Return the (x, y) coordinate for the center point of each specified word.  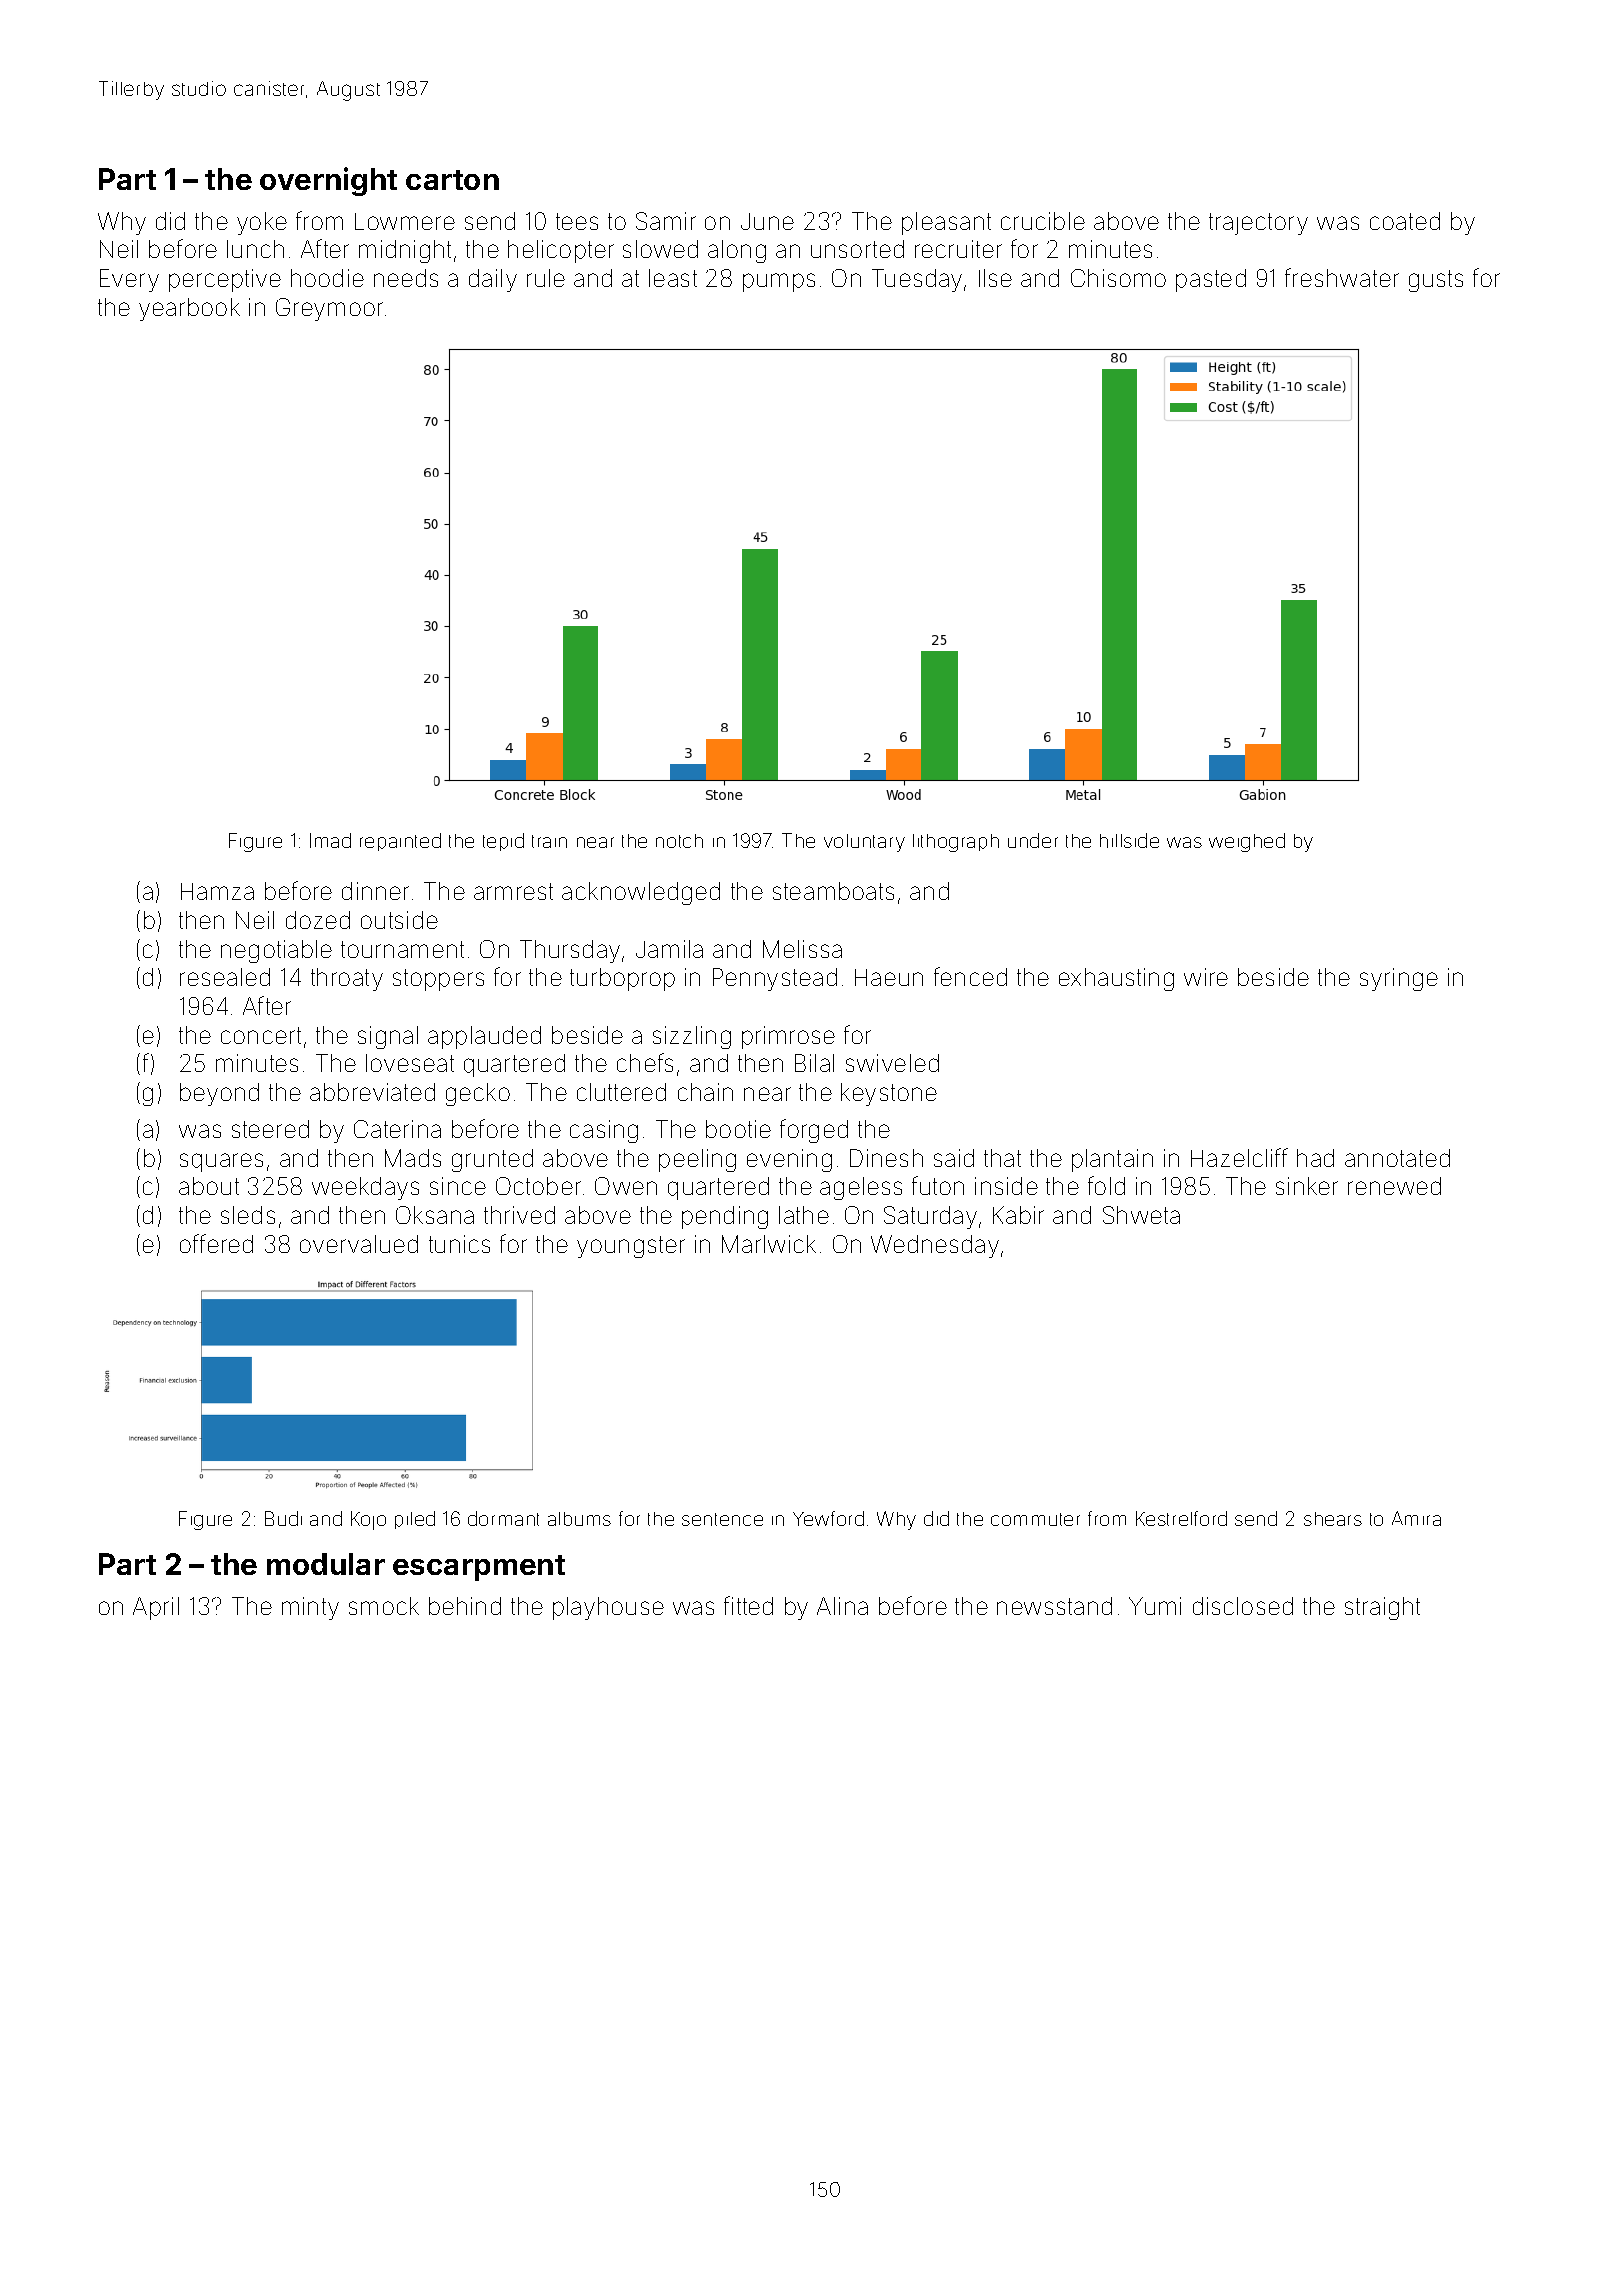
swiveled (892, 1063)
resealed (225, 977)
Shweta (1141, 1215)
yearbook (189, 309)
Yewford (828, 1518)
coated (1405, 221)
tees (577, 221)
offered (216, 1243)
